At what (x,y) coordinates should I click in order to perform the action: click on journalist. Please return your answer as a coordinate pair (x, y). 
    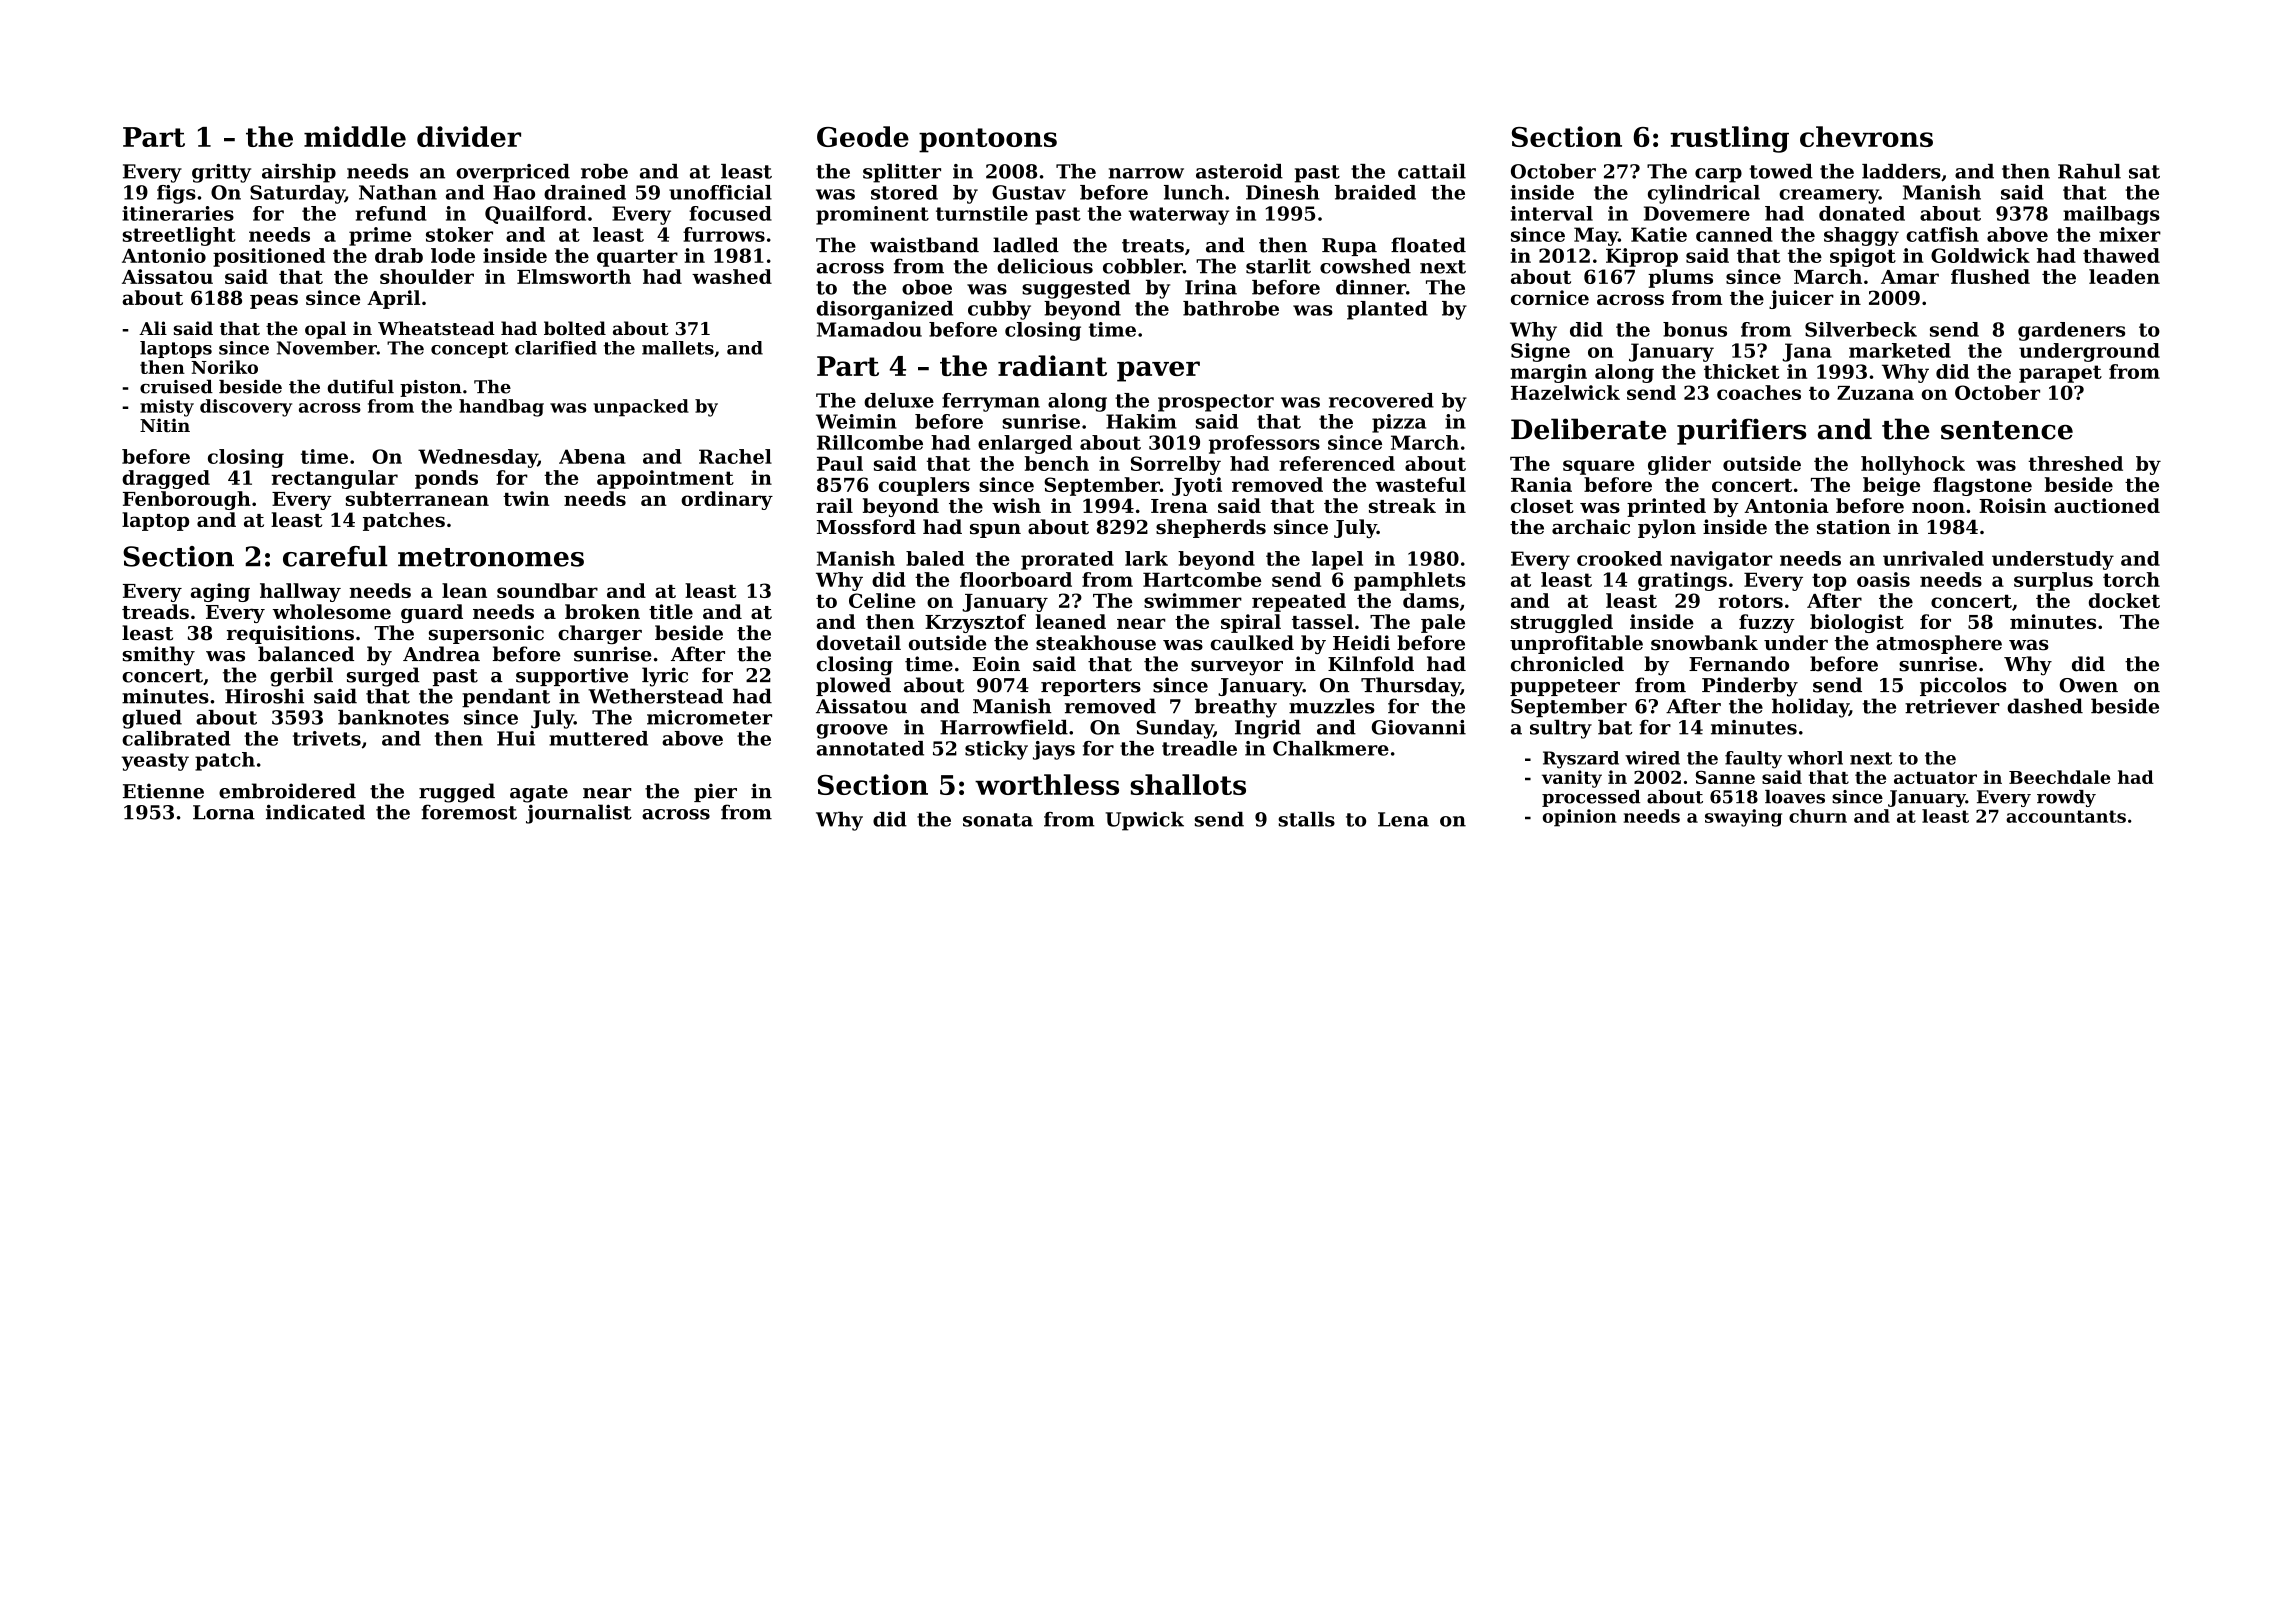
    Looking at the image, I should click on (579, 814).
